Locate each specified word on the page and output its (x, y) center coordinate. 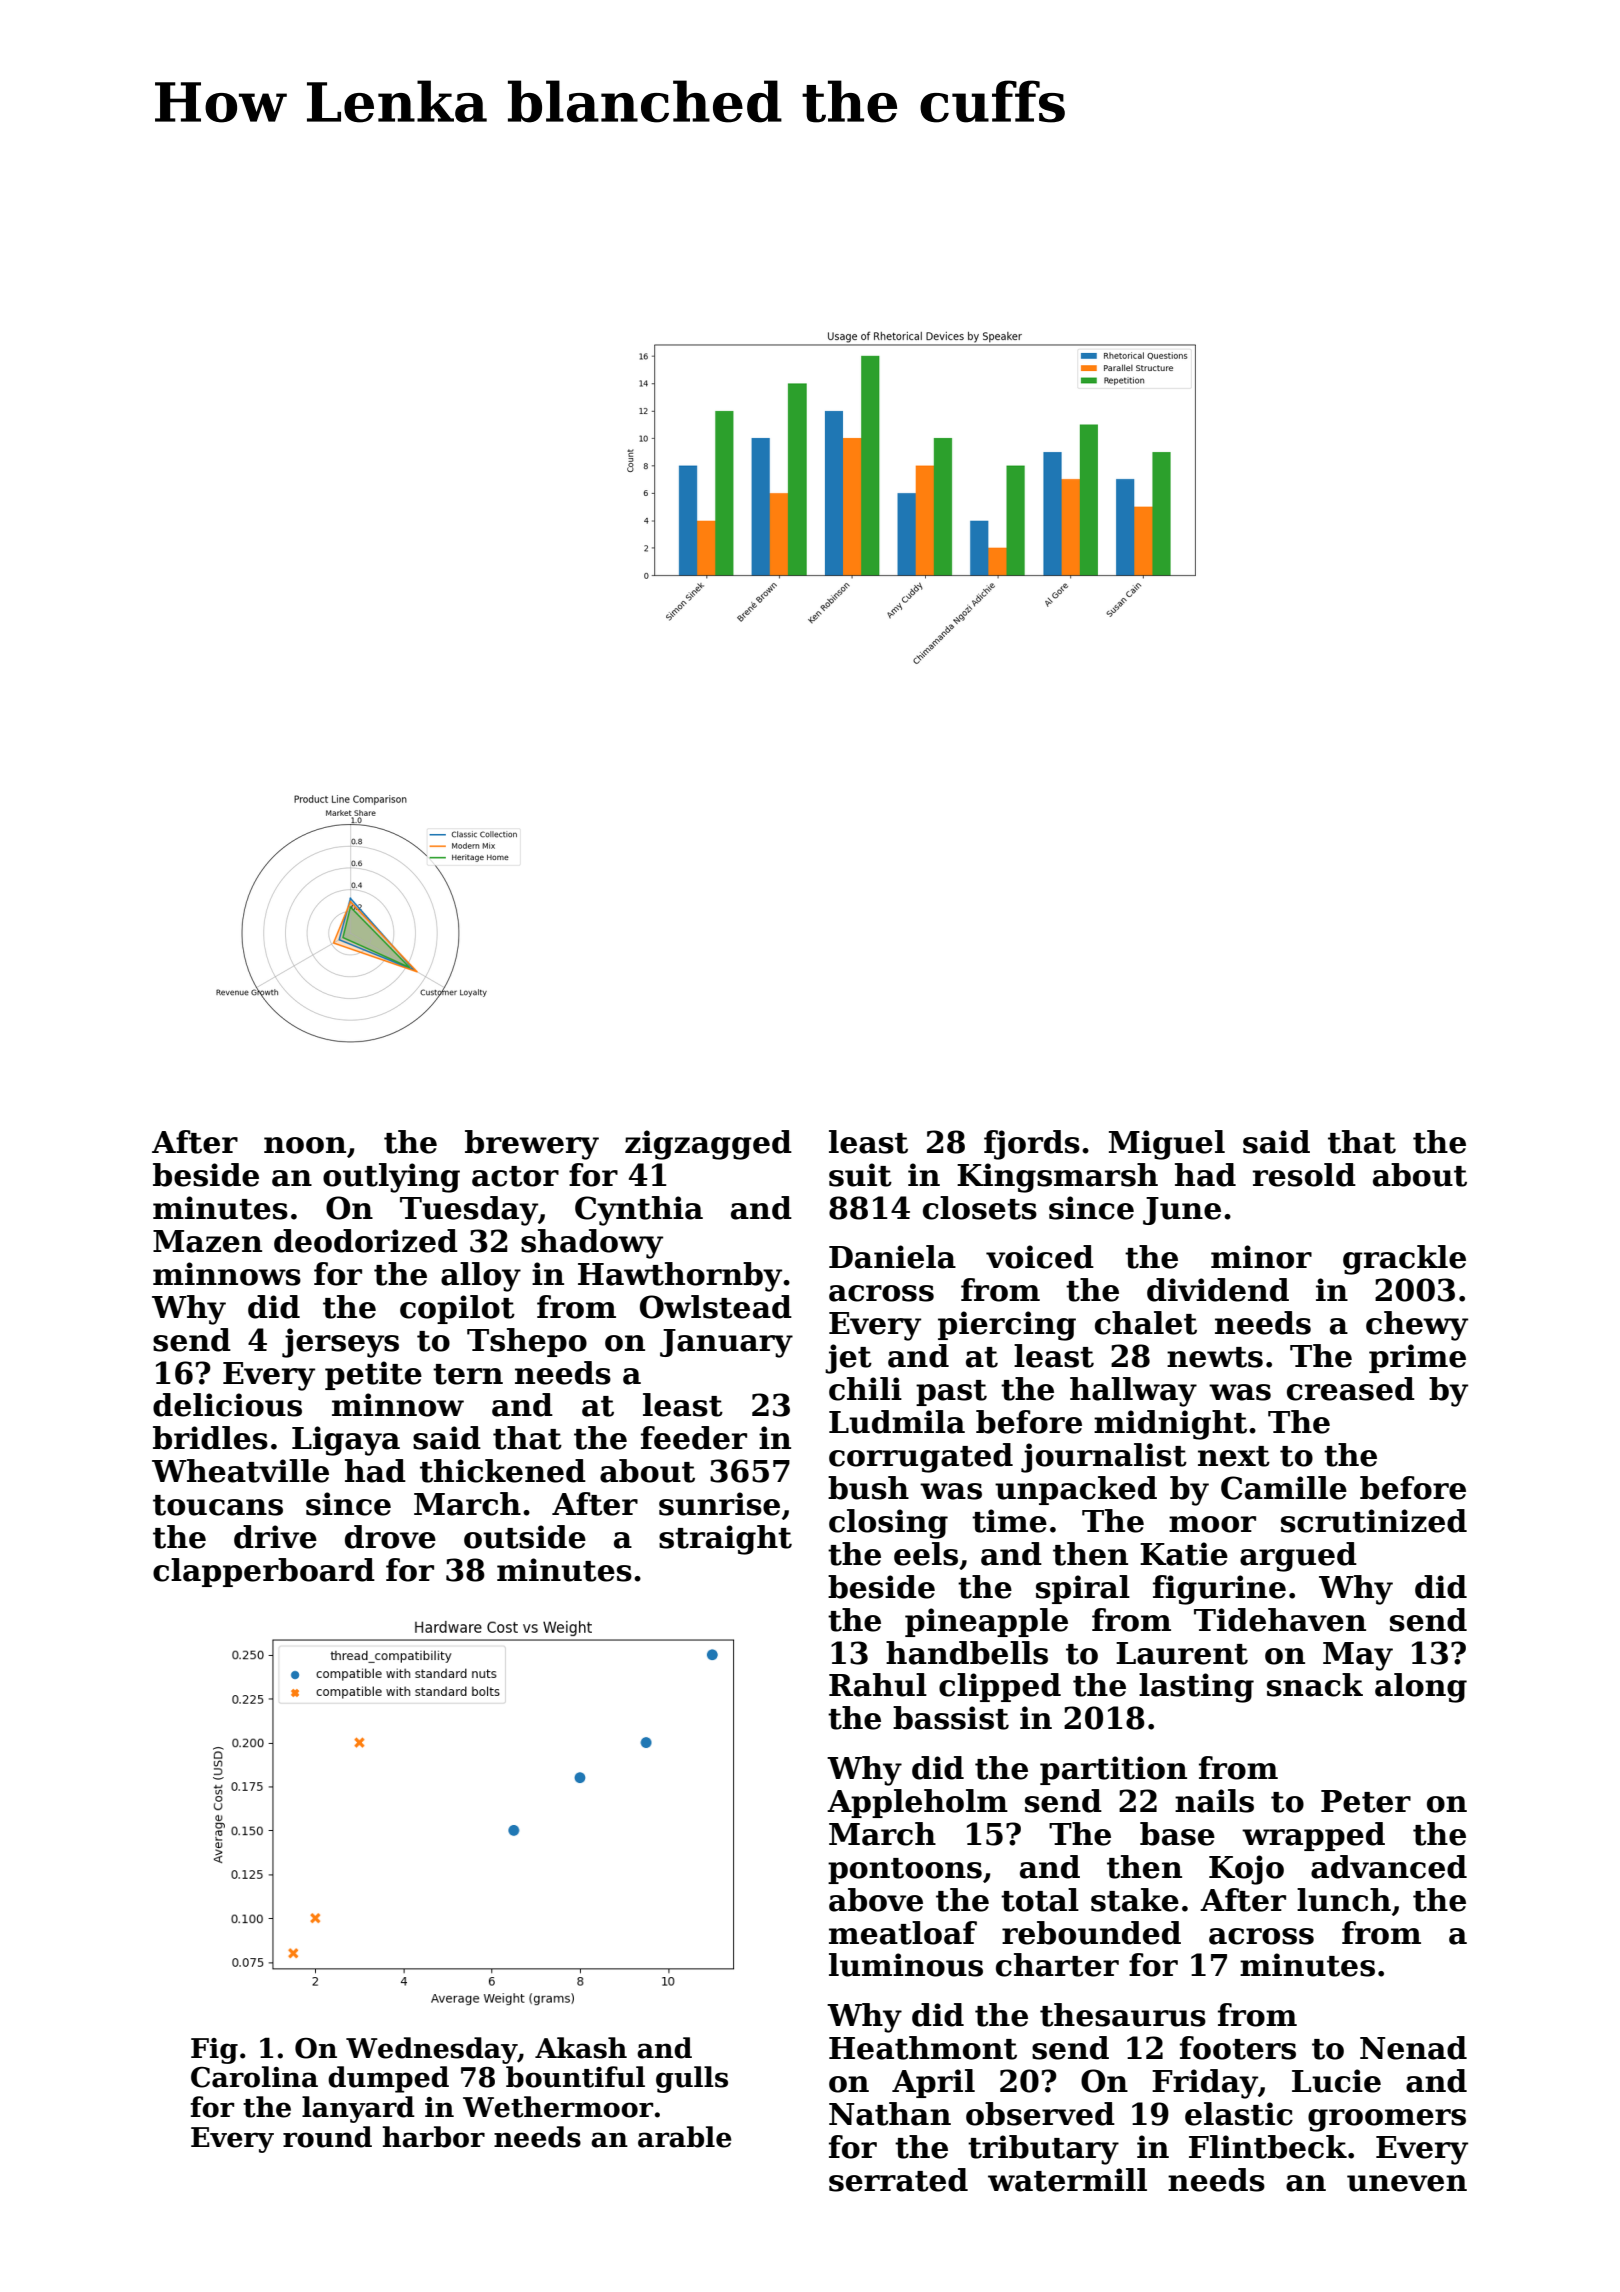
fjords (1032, 1145)
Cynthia (639, 1211)
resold (1304, 1175)
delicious (227, 1405)
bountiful (575, 2077)
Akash (581, 2048)
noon (305, 1145)
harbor (433, 2137)
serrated (898, 2180)
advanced (1389, 1867)
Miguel (1167, 1145)
